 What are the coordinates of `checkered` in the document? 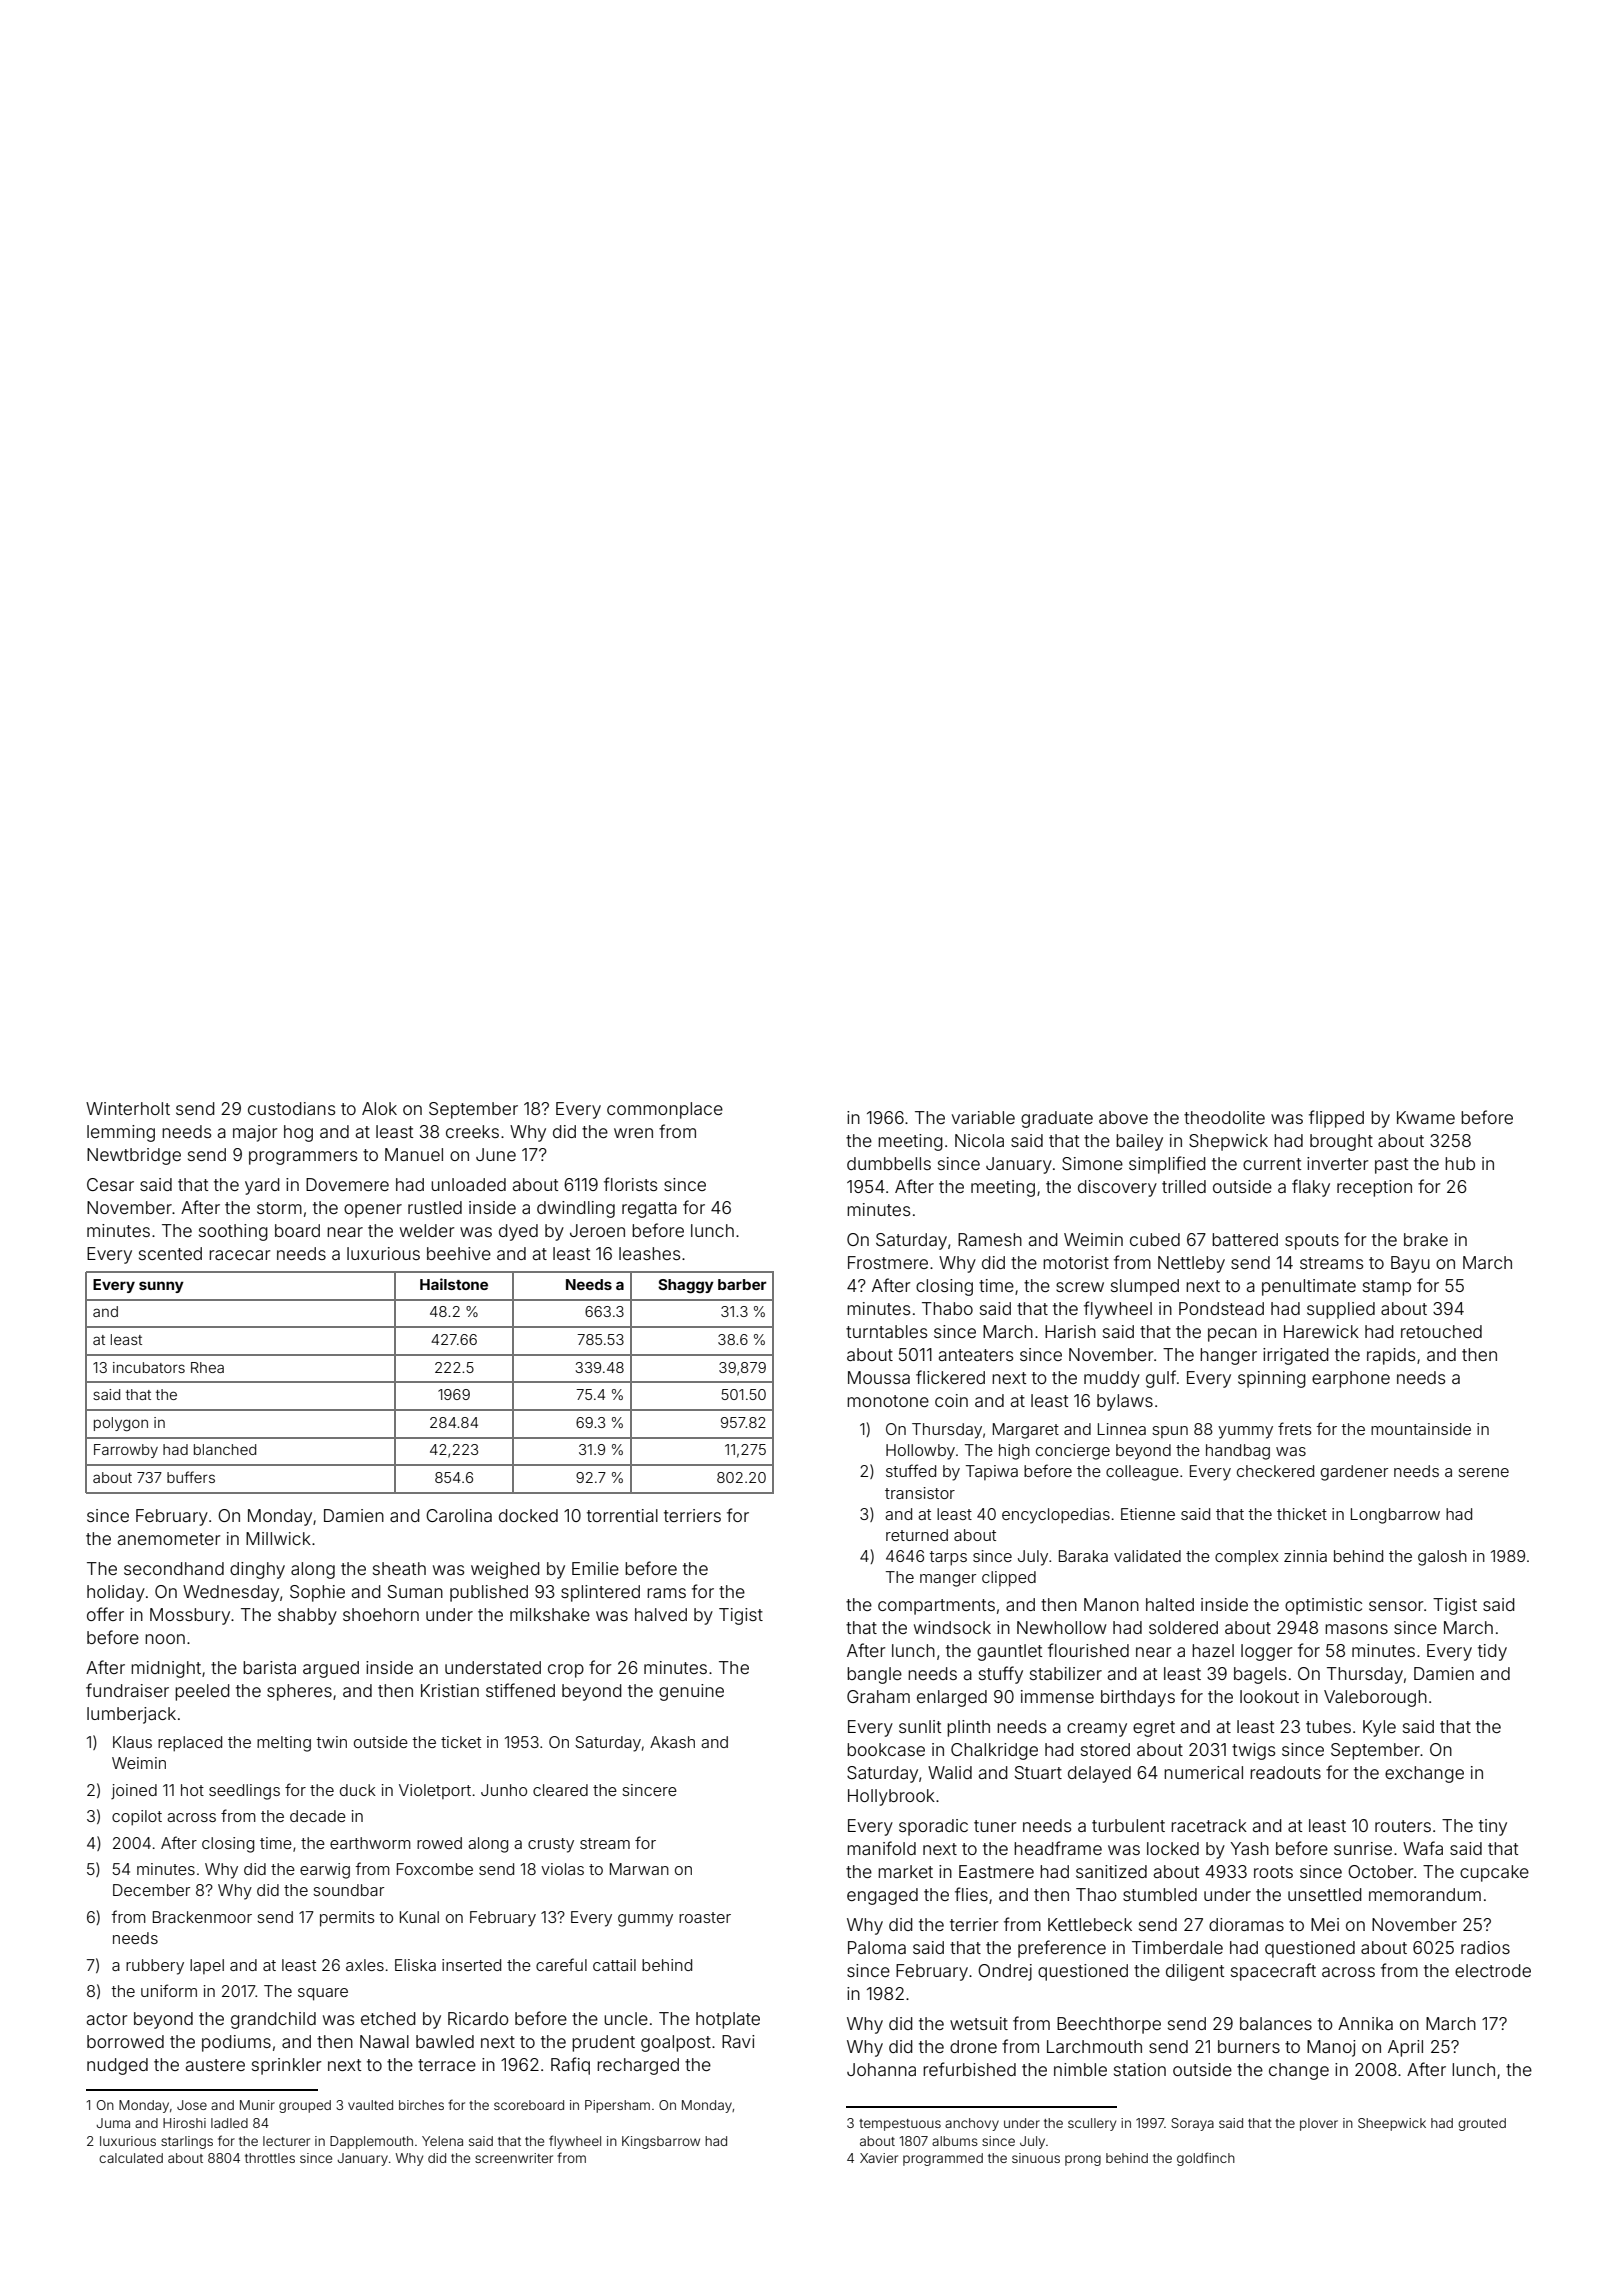 It's located at (1275, 1471).
